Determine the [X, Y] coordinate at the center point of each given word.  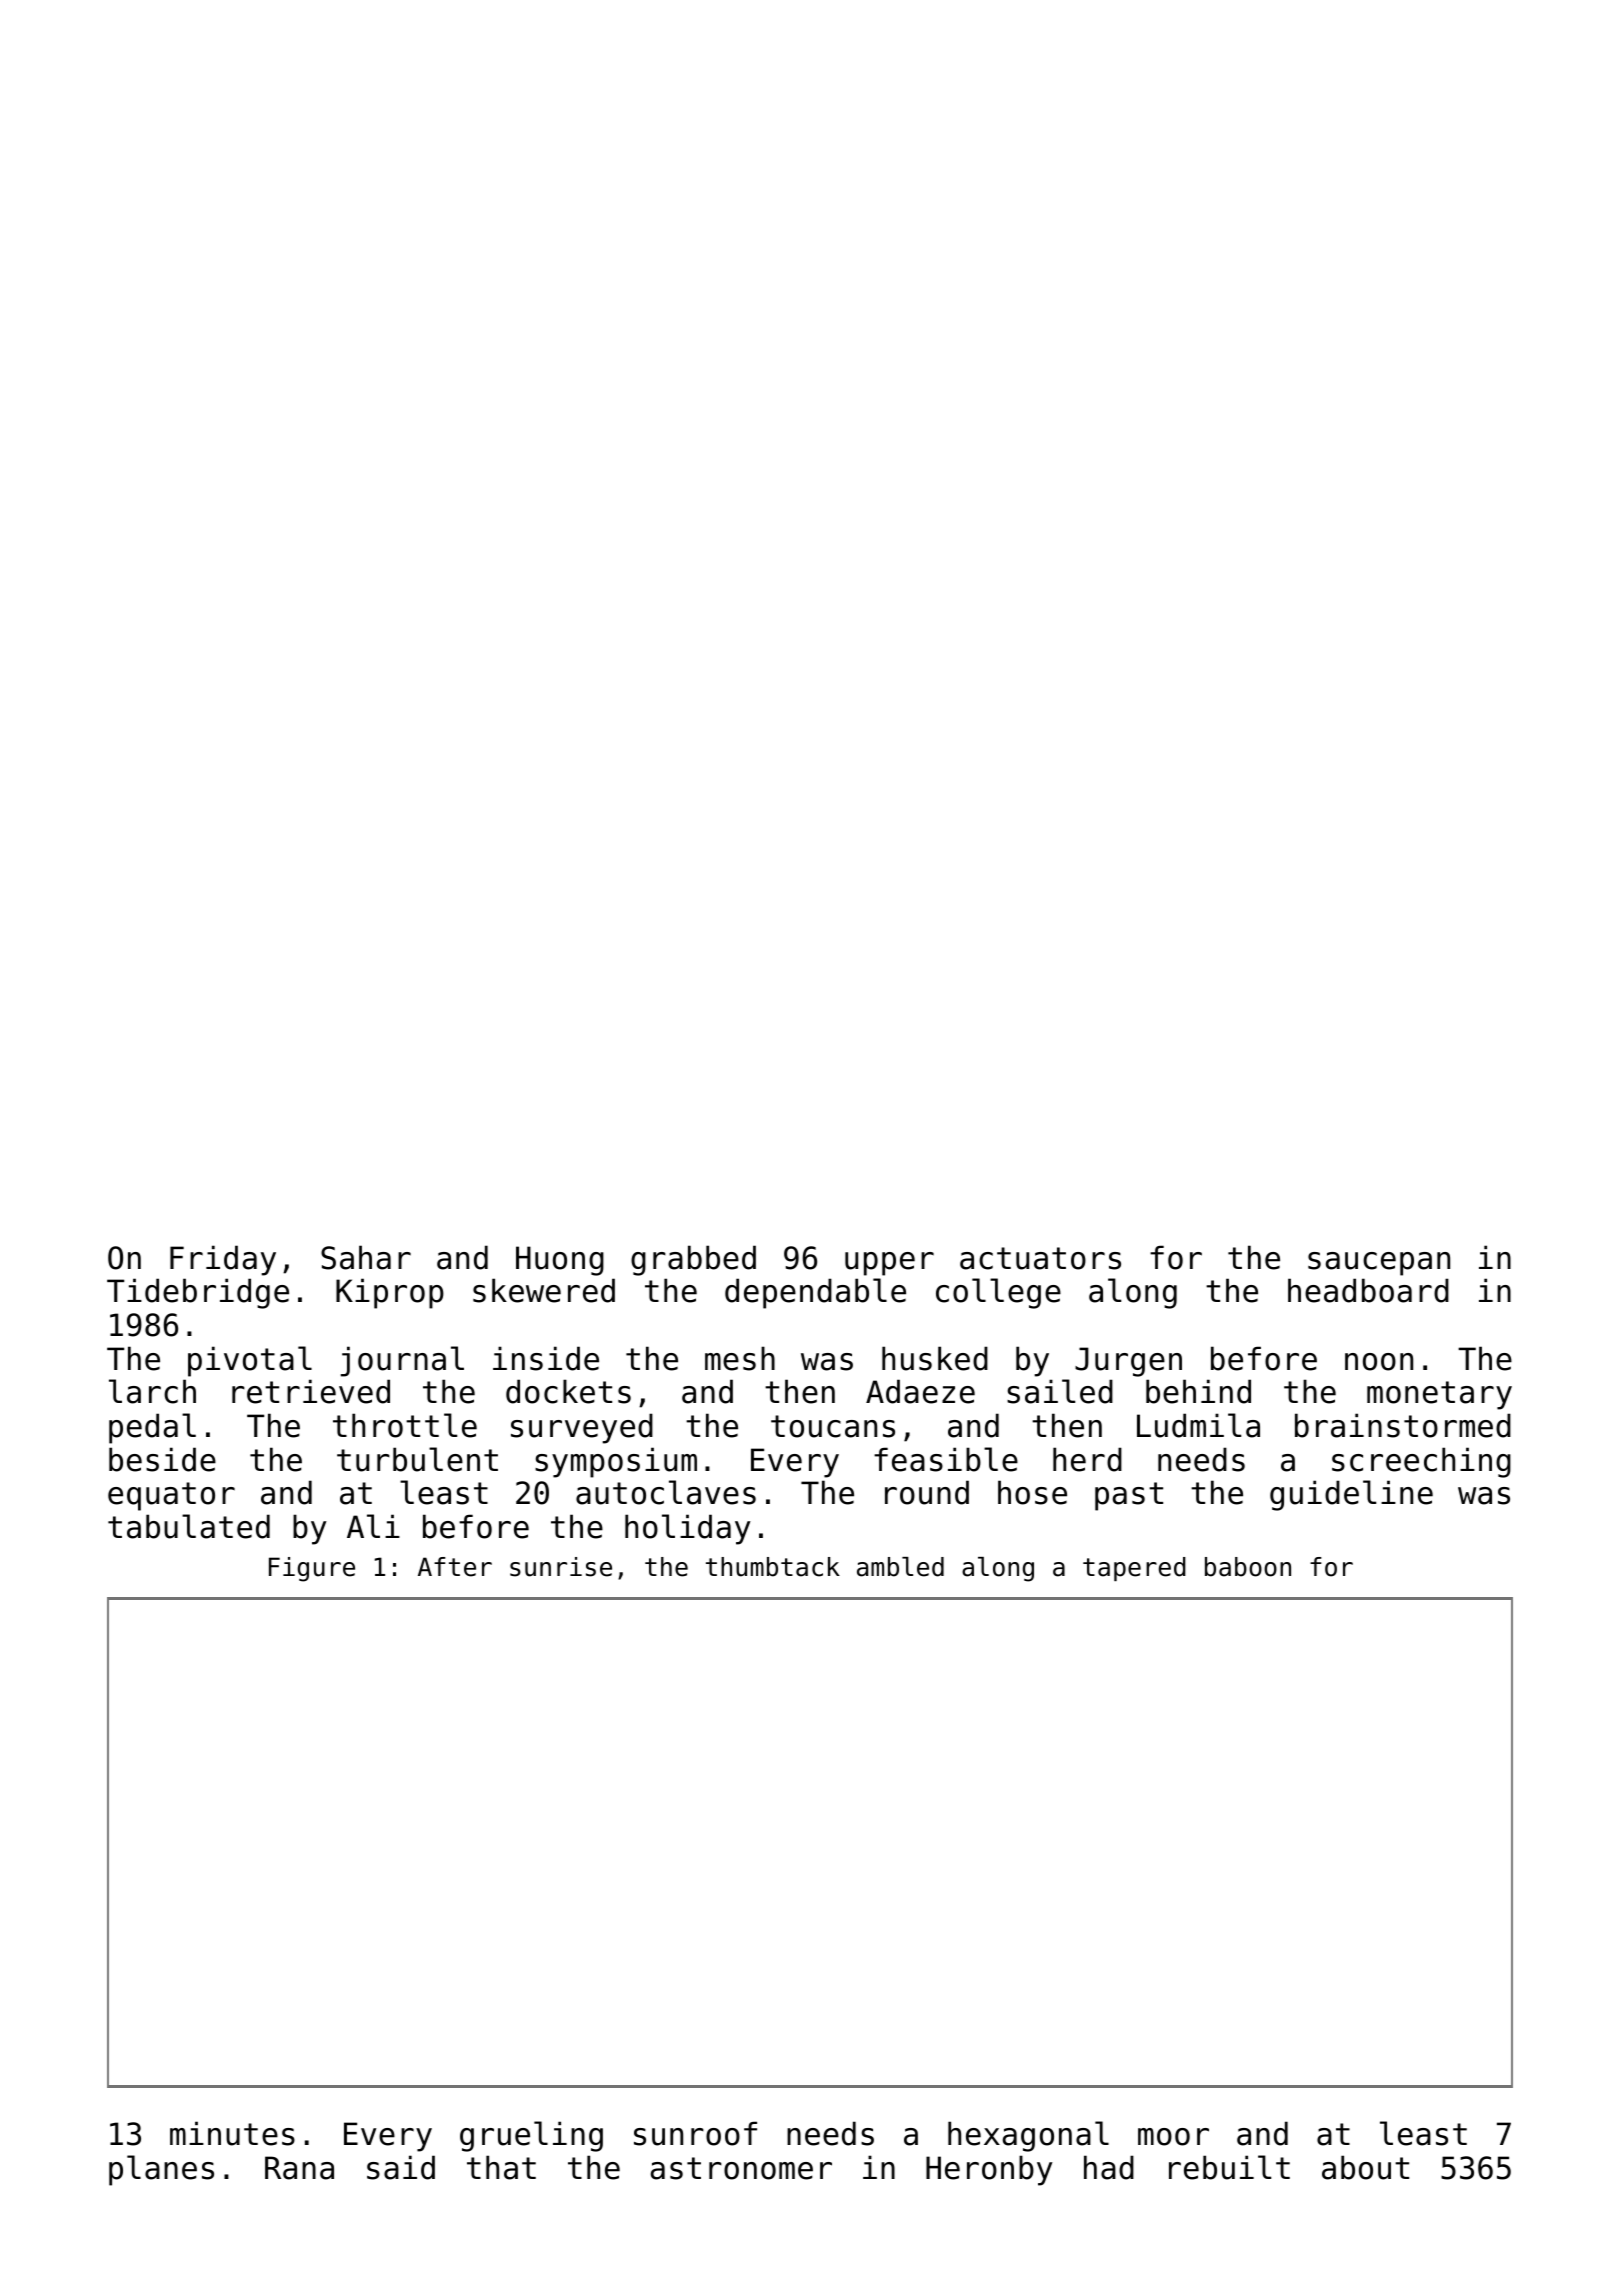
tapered [1134, 1569]
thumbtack [773, 1567]
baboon [1248, 1567]
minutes [232, 2133]
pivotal [250, 1361]
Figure [312, 1569]
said [401, 2167]
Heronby [989, 2170]
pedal [152, 1428]
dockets [568, 1391]
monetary [1439, 1395]
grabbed [693, 1260]
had [1109, 2167]
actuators [1040, 1258]
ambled [900, 1567]
